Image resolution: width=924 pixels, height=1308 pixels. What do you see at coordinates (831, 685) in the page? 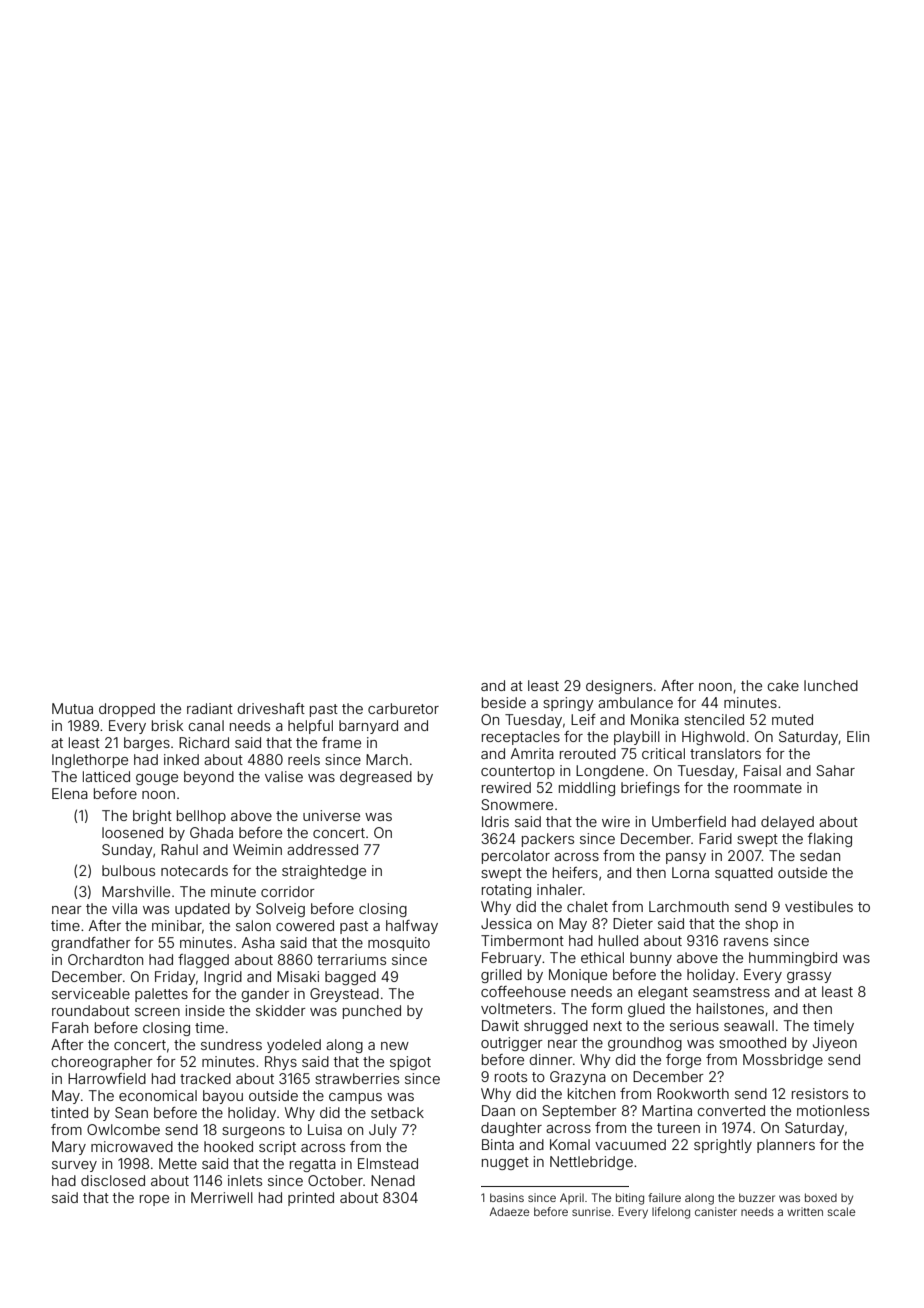
I see `lunched` at bounding box center [831, 685].
